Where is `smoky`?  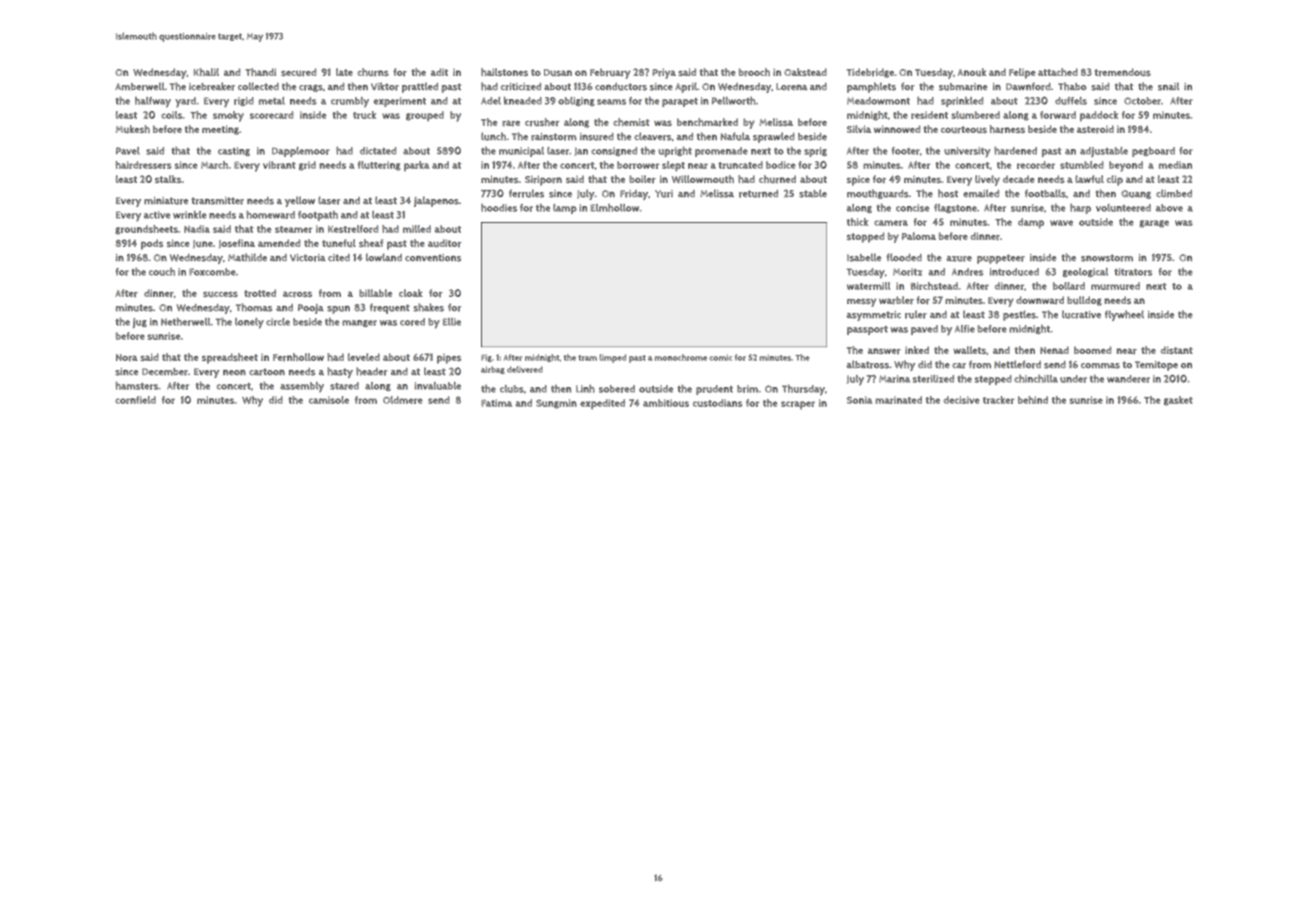 smoky is located at coordinates (228, 116).
